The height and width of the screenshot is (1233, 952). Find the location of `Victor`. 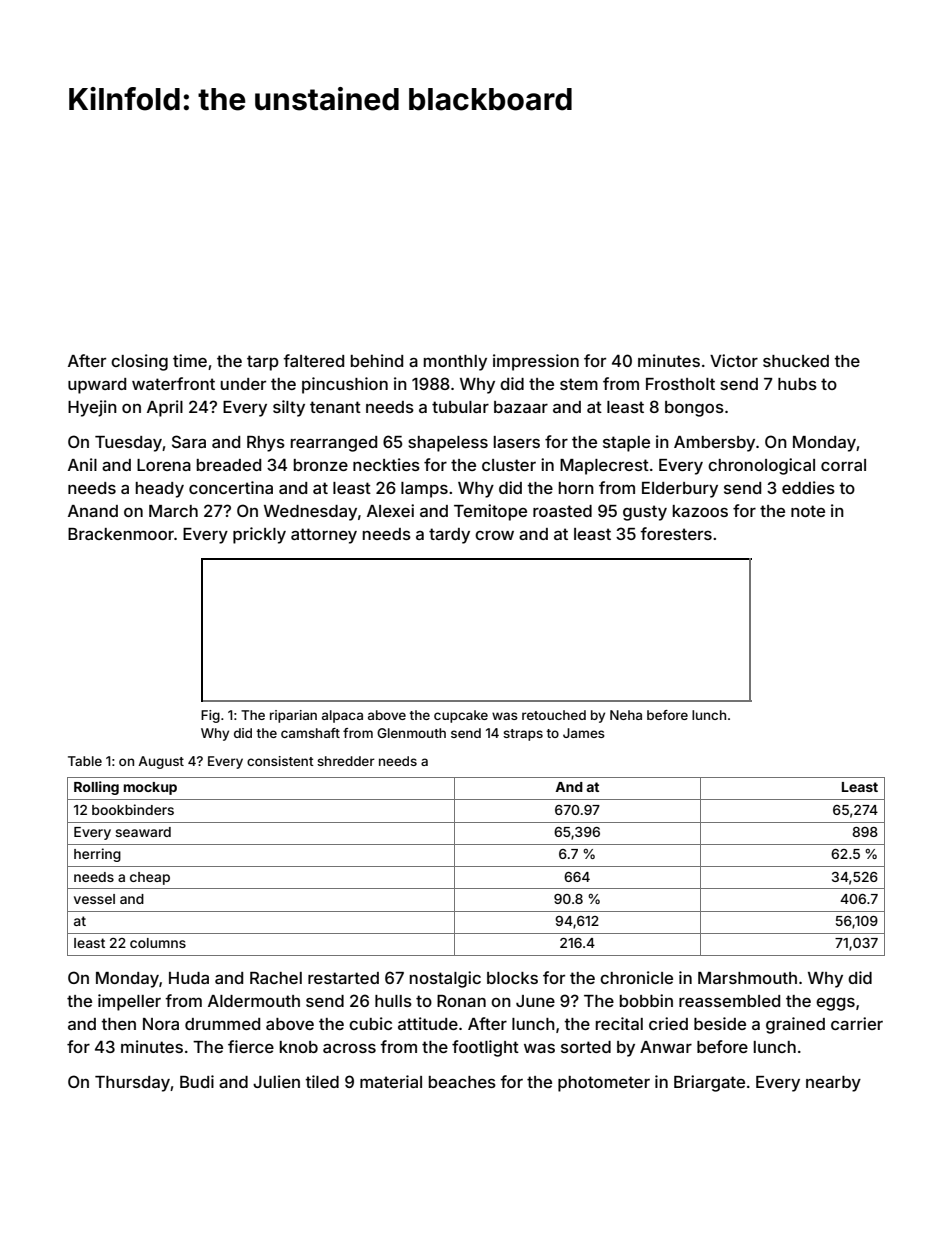

Victor is located at coordinates (734, 360).
